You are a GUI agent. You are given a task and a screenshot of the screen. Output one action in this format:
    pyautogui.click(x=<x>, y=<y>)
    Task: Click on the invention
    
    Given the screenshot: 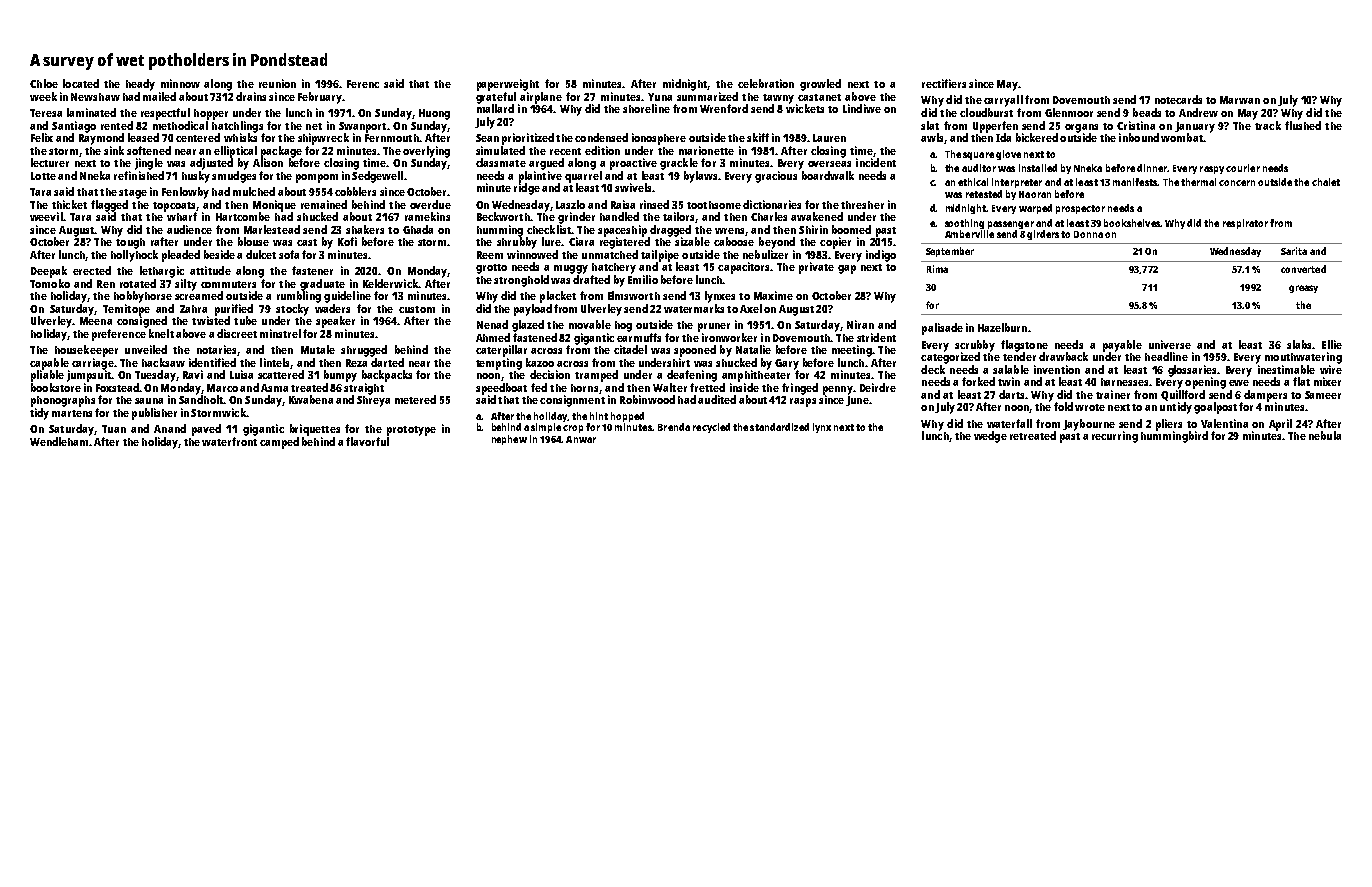 What is the action you would take?
    pyautogui.click(x=1057, y=369)
